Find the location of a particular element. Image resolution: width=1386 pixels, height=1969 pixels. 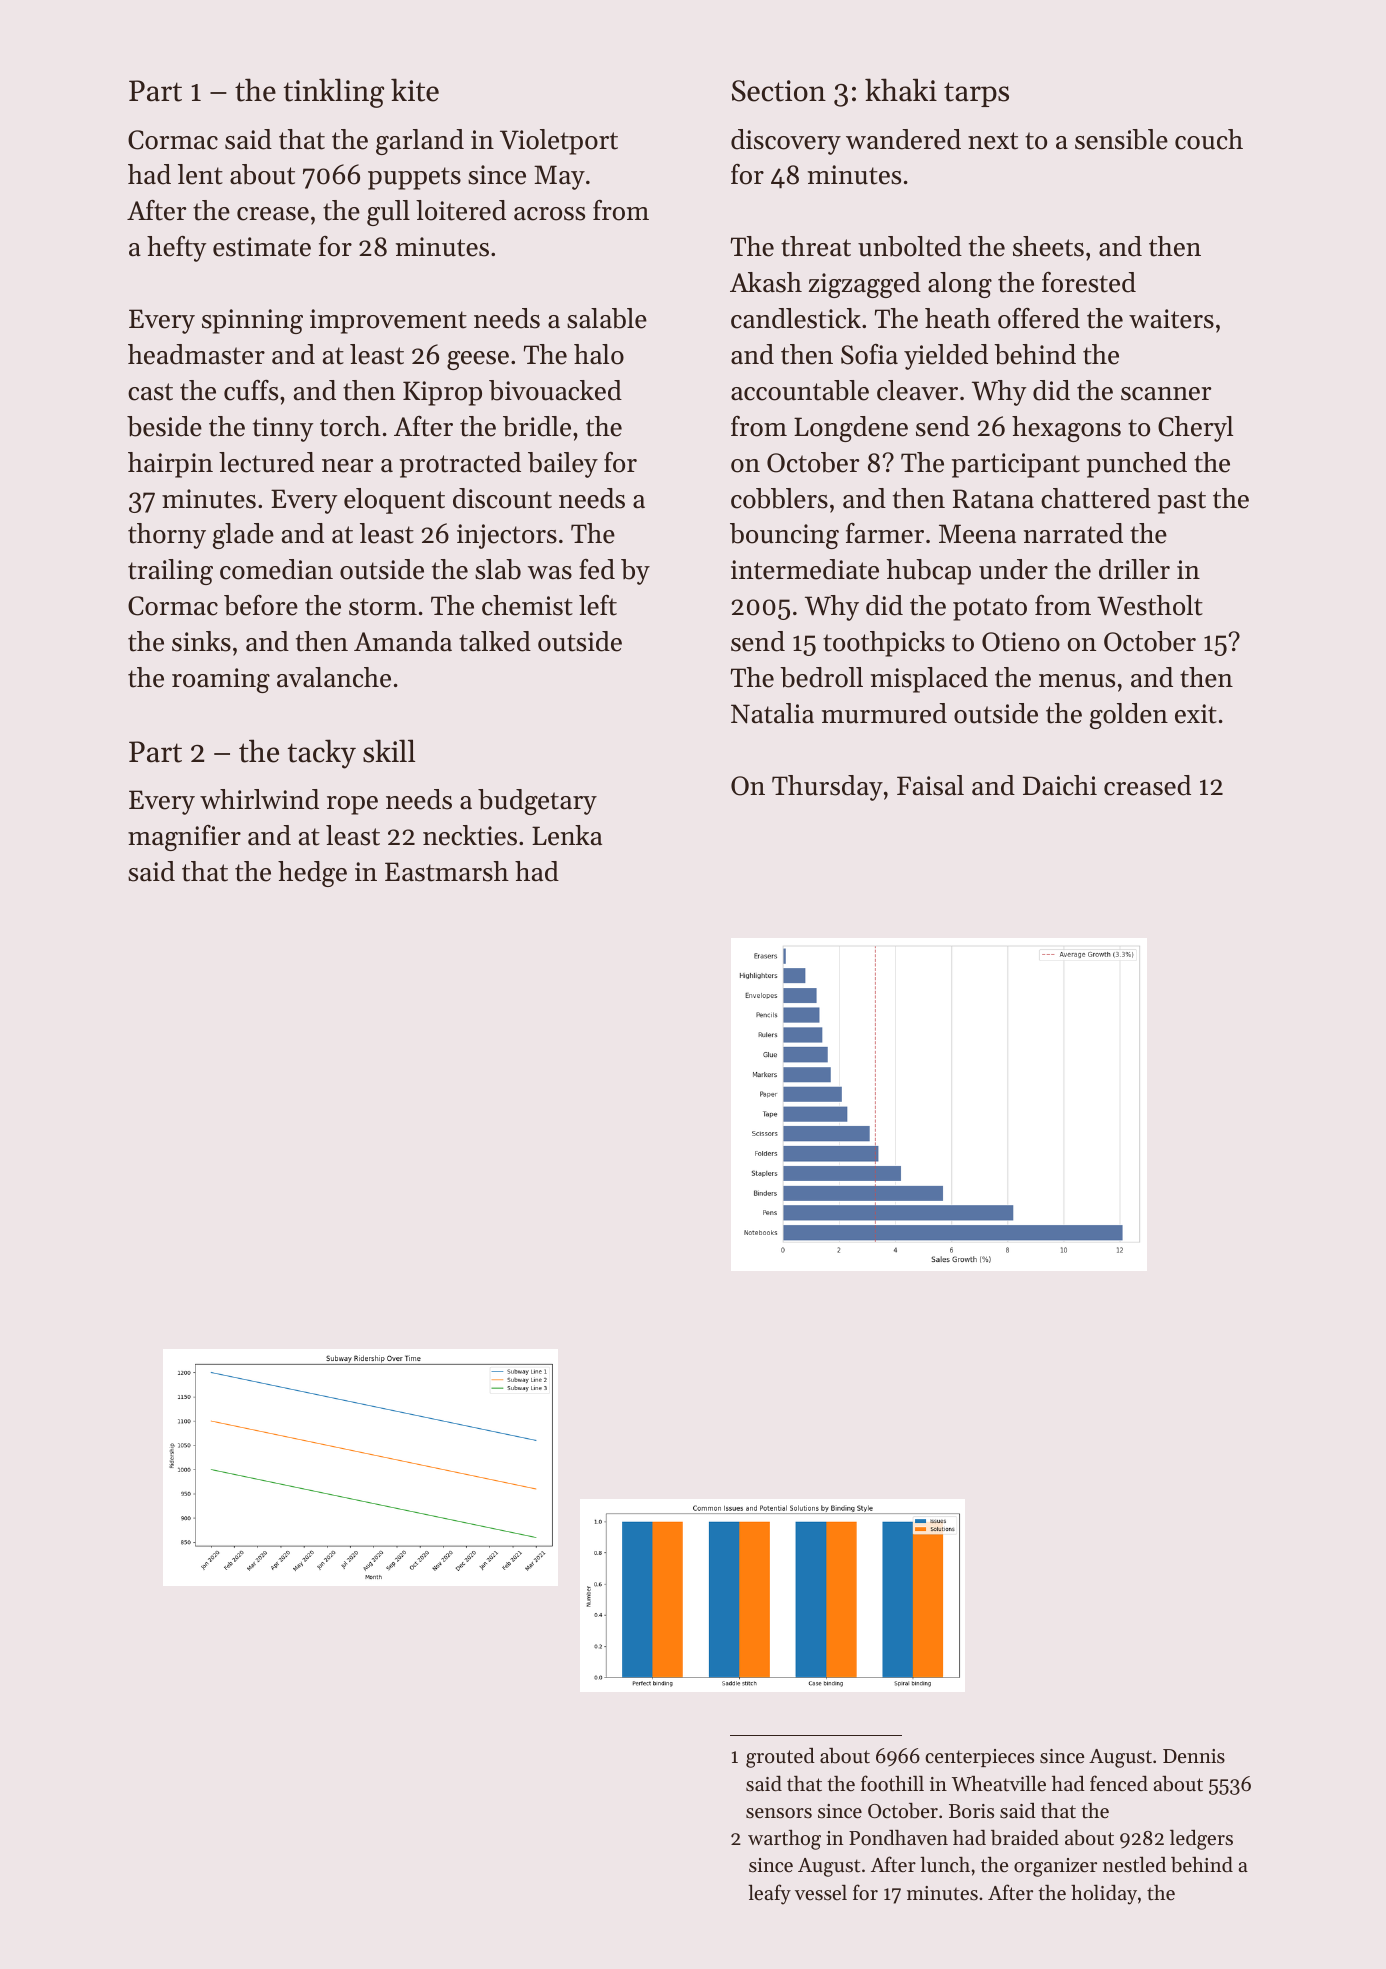

leafy is located at coordinates (769, 1894).
